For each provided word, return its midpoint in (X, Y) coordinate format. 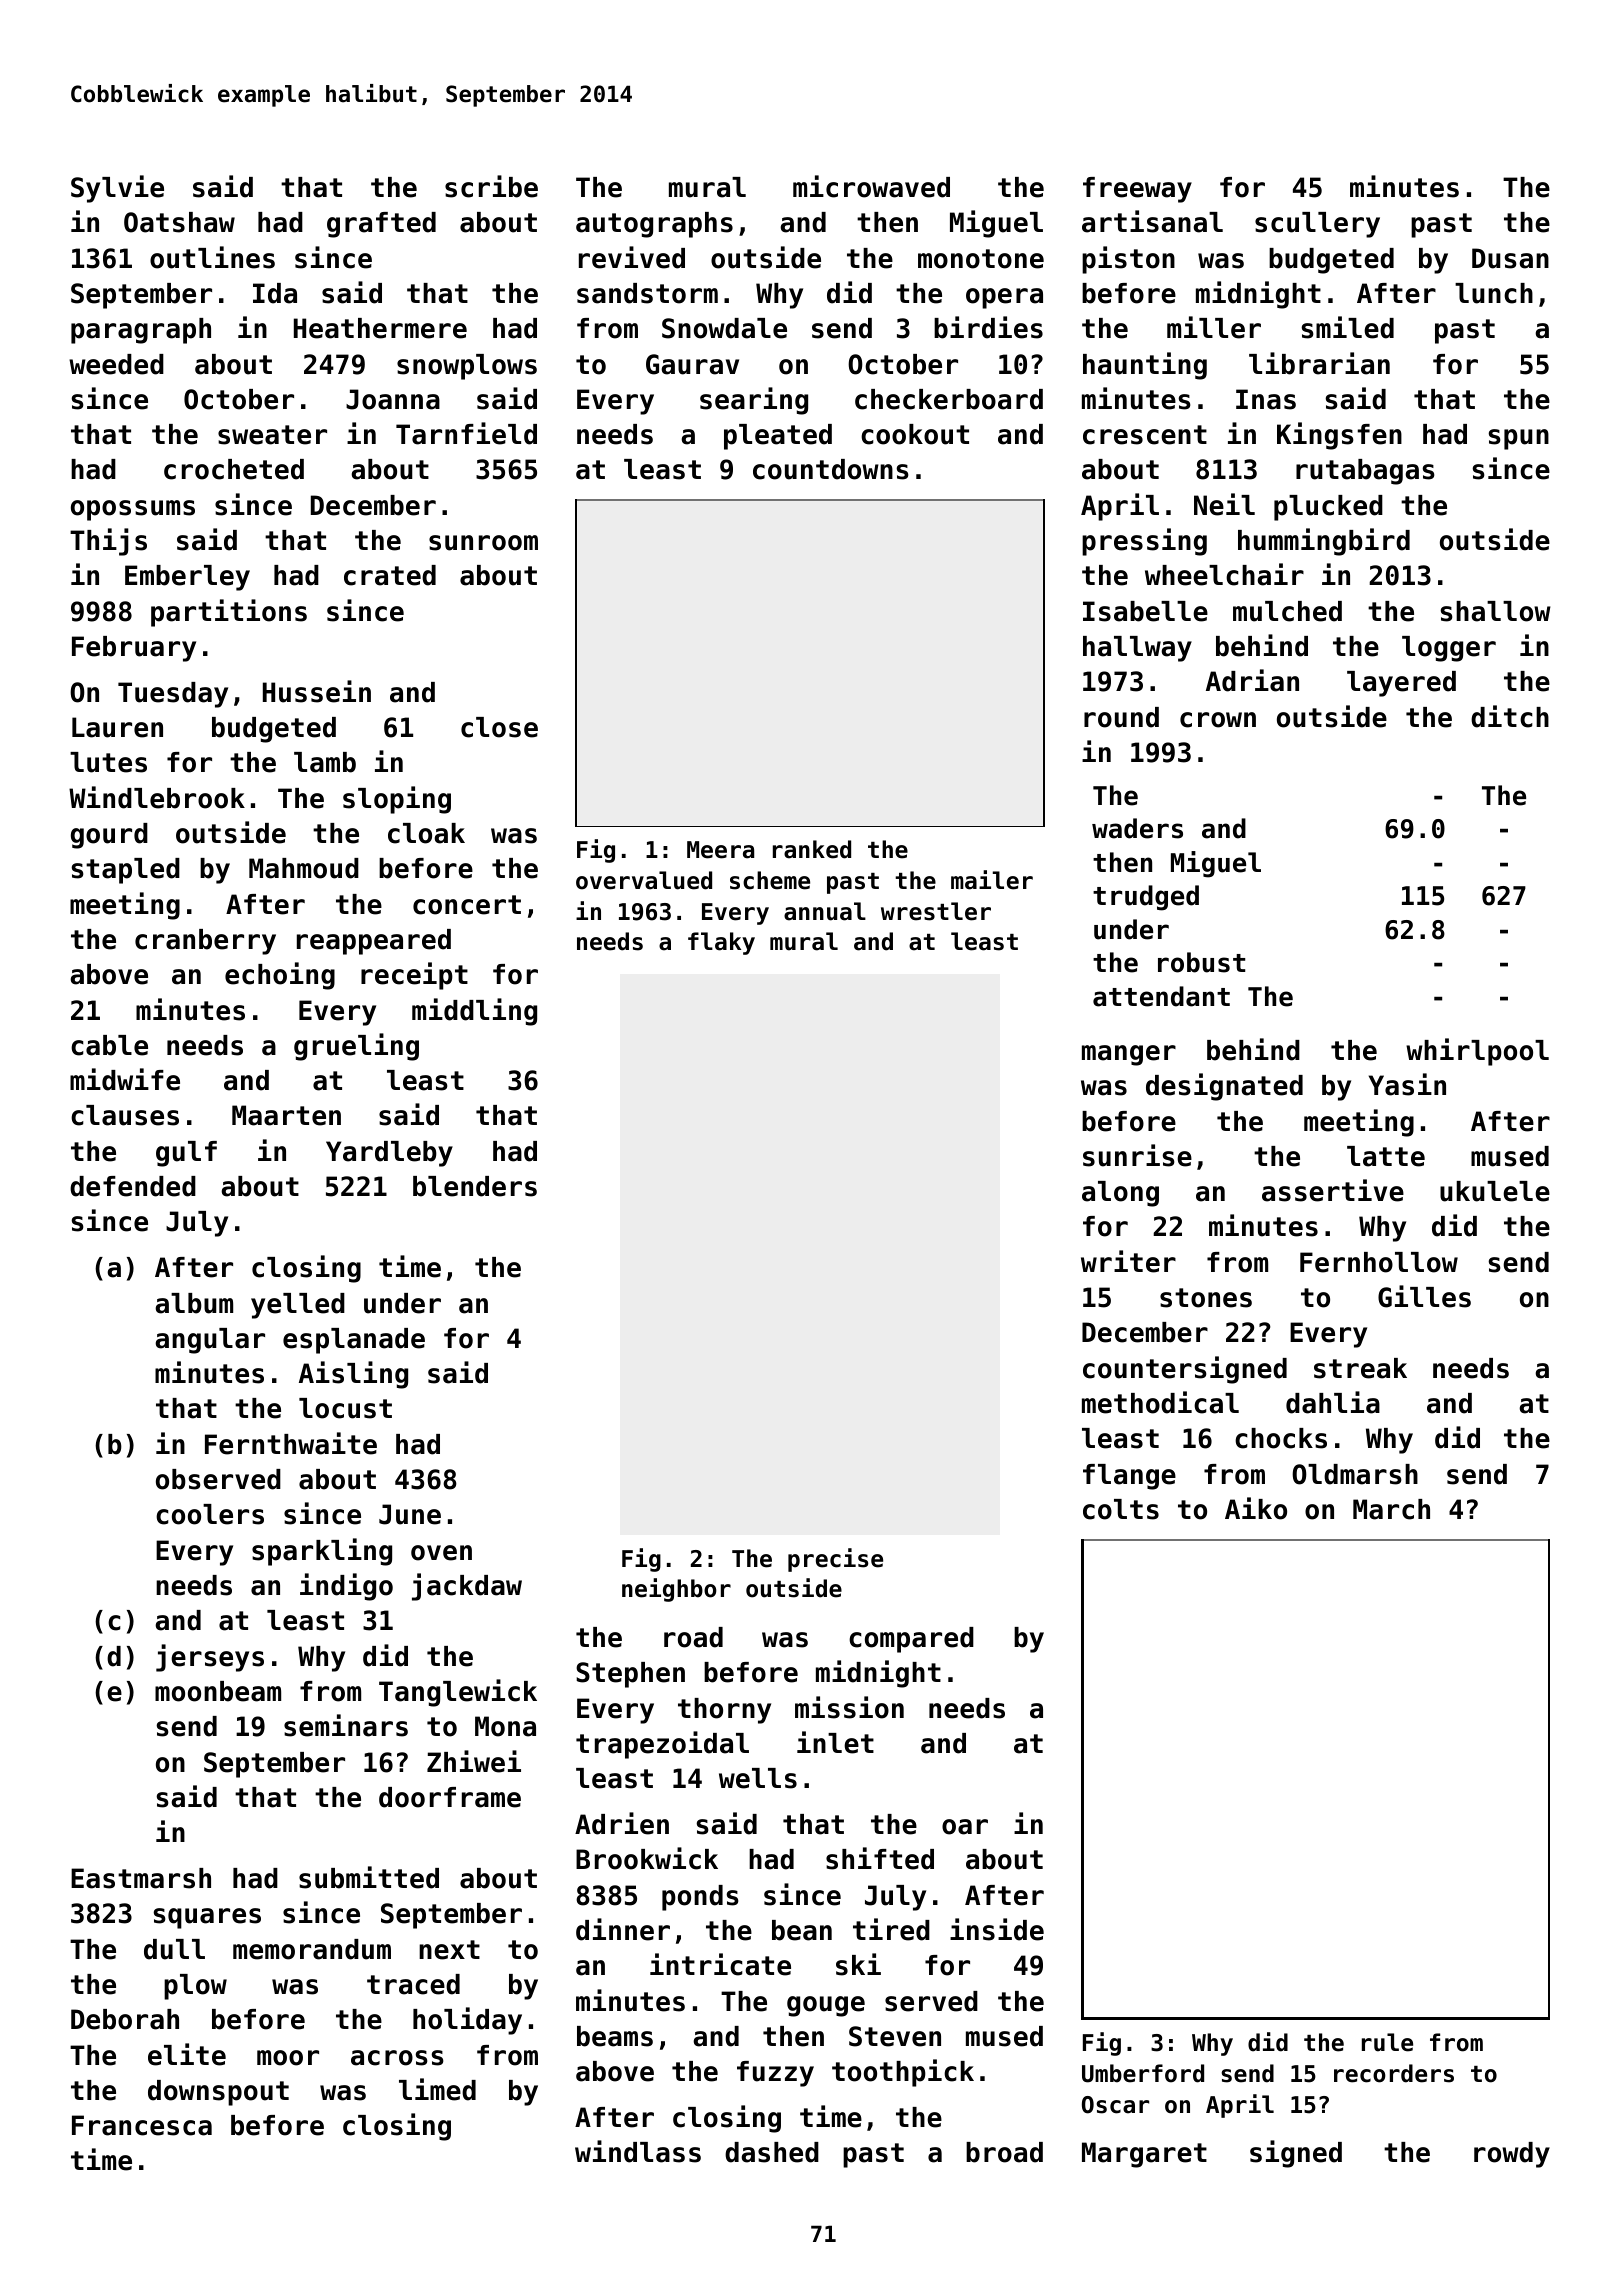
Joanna (393, 399)
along (1120, 1194)
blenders (475, 1186)
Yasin (1407, 1084)
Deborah (125, 2019)
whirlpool (1477, 1052)
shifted (880, 1858)
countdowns (831, 469)
